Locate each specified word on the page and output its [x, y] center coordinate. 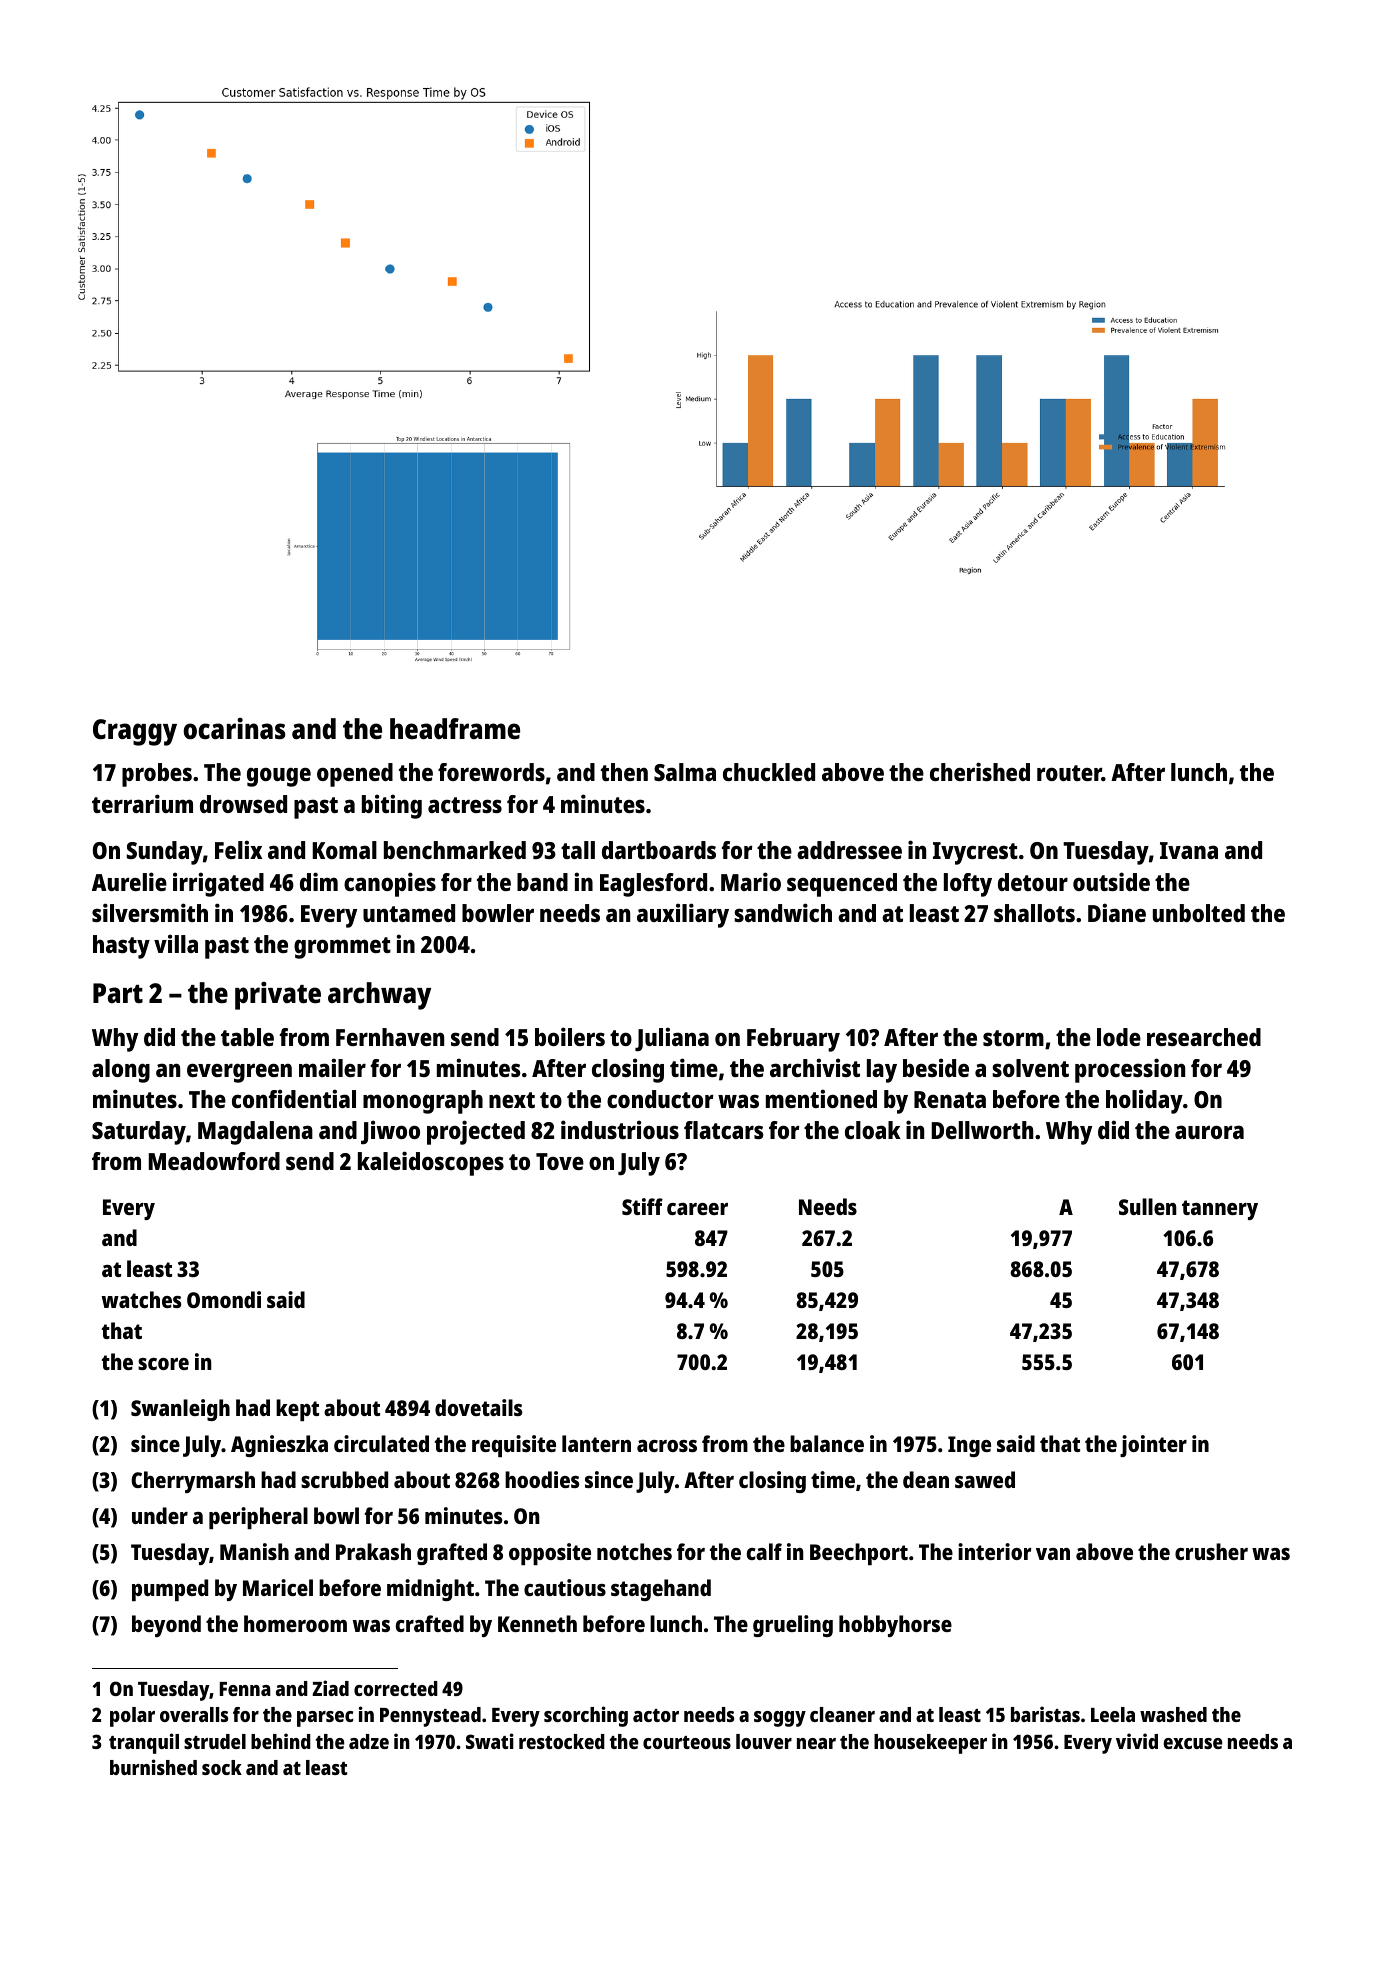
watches [142, 1299]
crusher [1211, 1551]
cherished [980, 771]
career [697, 1209]
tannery [1220, 1210]
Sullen [1148, 1206]
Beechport [859, 1554]
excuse [1192, 1743]
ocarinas [234, 728]
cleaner [842, 1714]
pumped [170, 1590]
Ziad [330, 1688]
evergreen [239, 1073]
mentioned [821, 1098]
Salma [685, 772]
